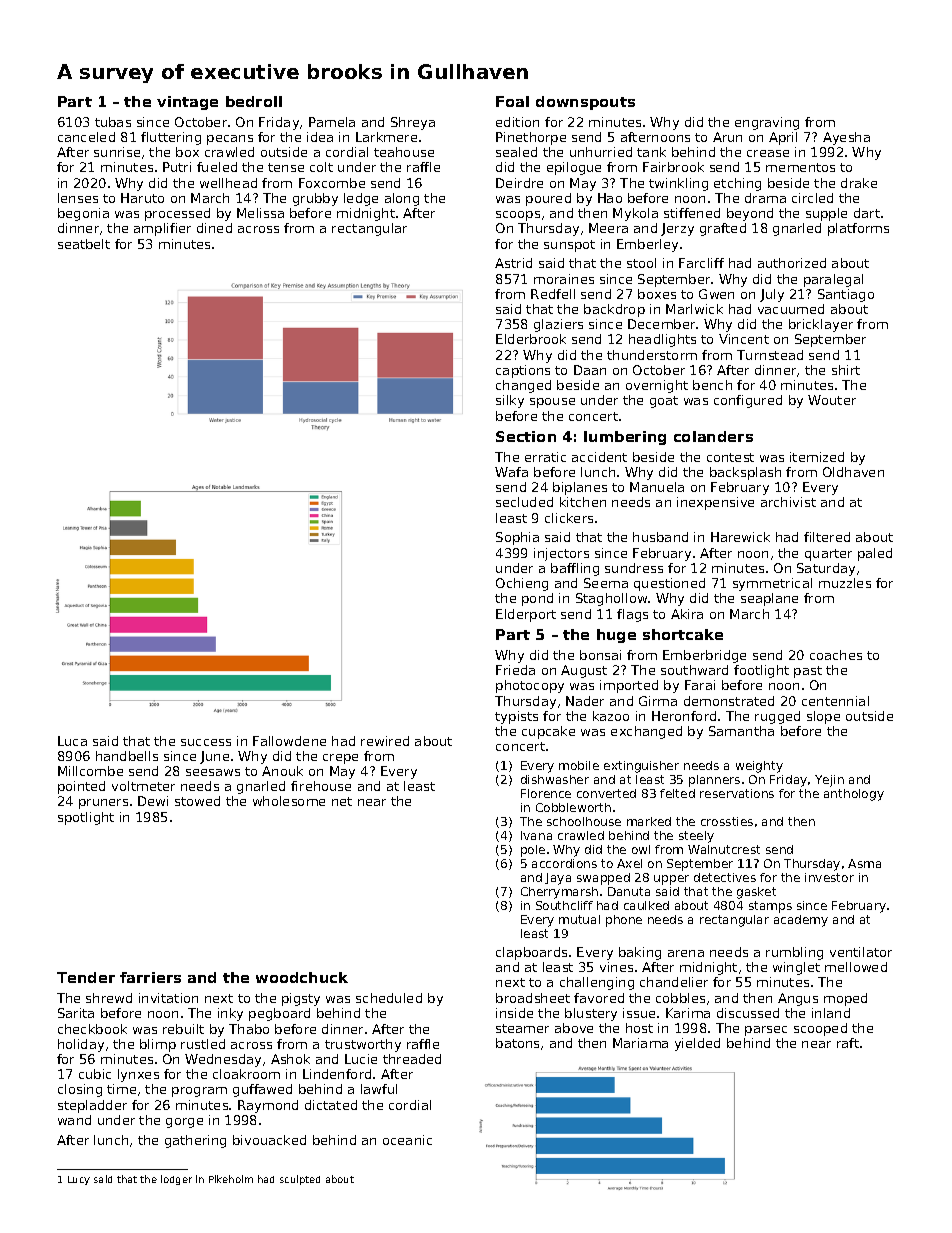  What do you see at coordinates (84, 244) in the screenshot?
I see `seatbelt` at bounding box center [84, 244].
